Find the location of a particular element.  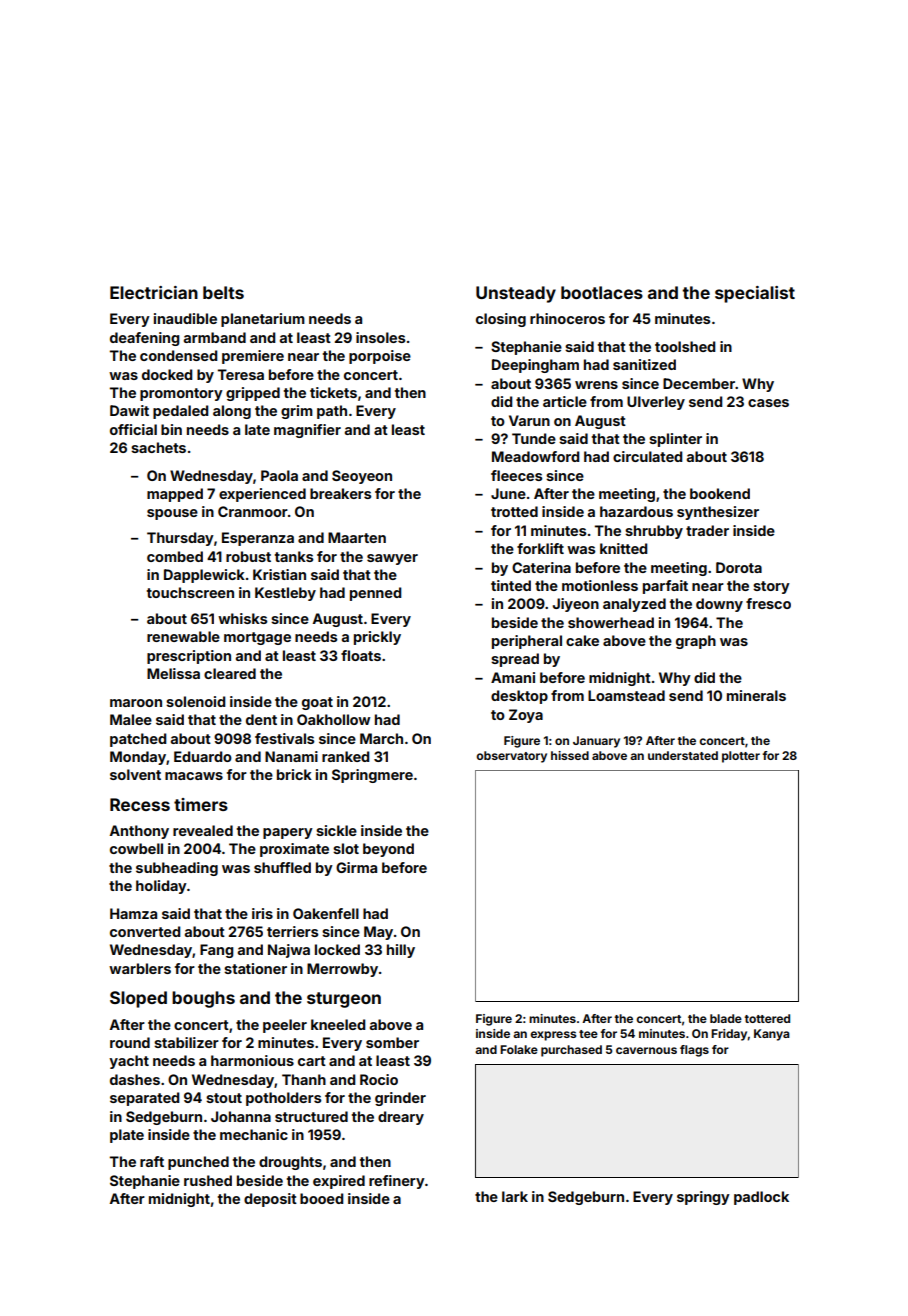

padlock is located at coordinates (761, 1198).
